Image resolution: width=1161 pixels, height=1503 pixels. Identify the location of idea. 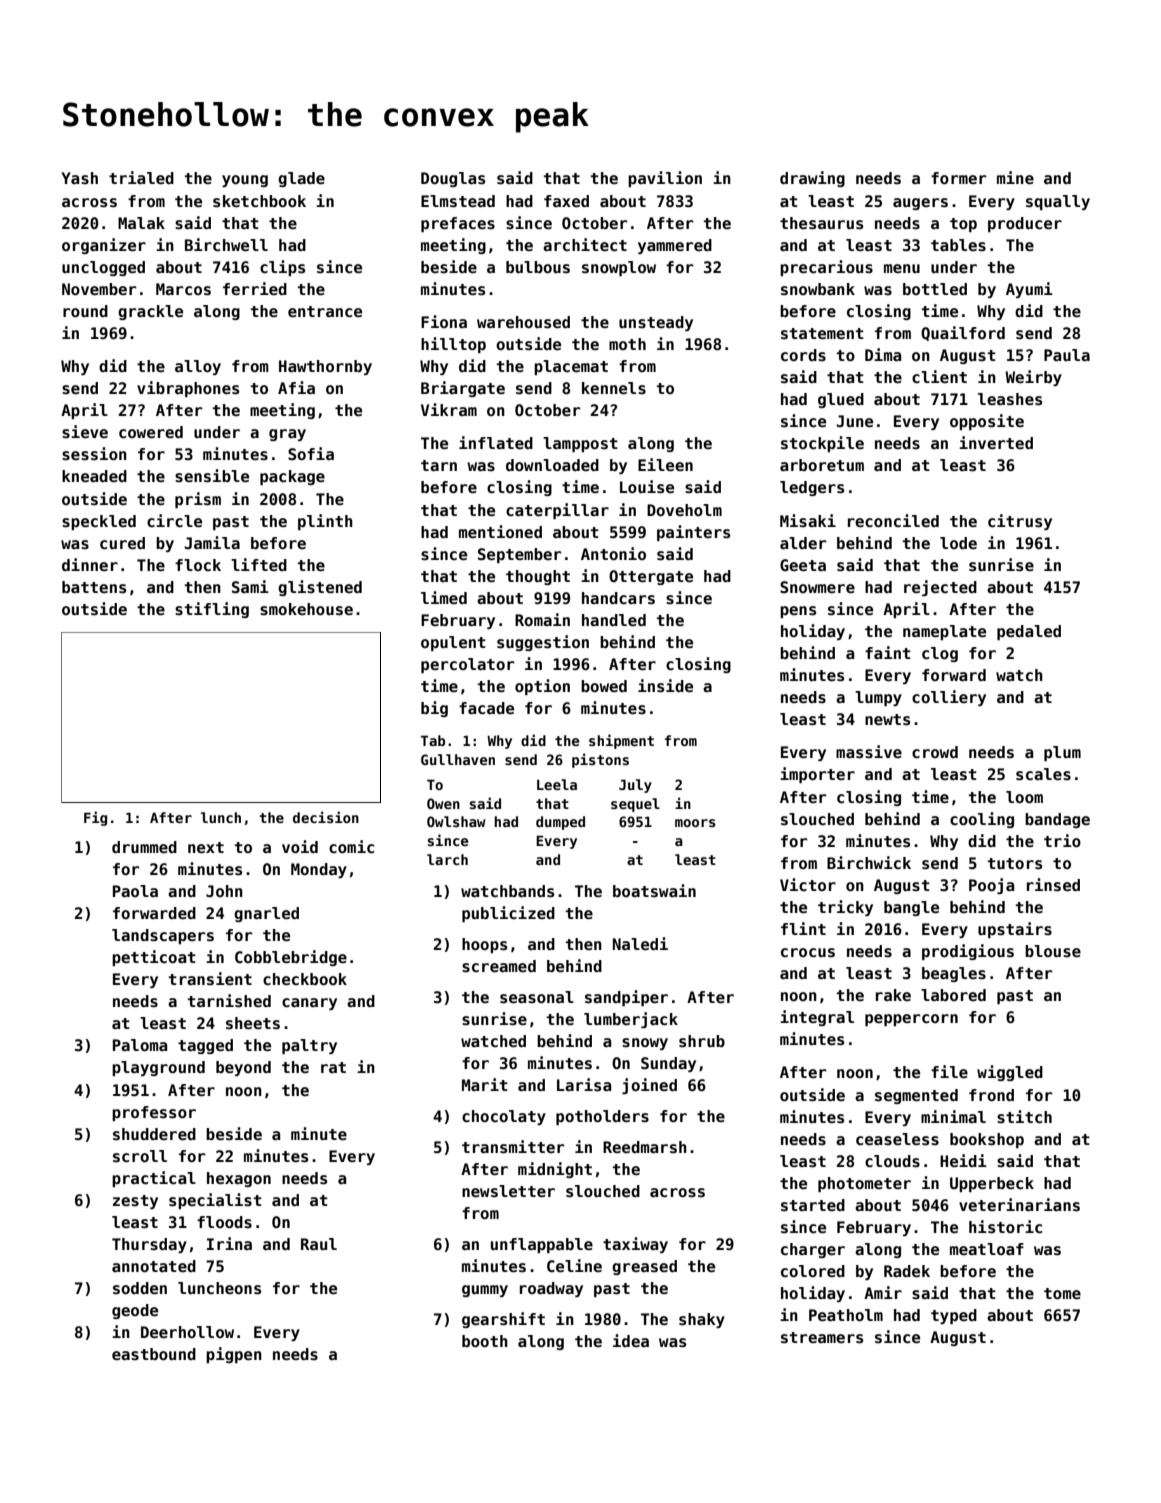
(631, 1340).
